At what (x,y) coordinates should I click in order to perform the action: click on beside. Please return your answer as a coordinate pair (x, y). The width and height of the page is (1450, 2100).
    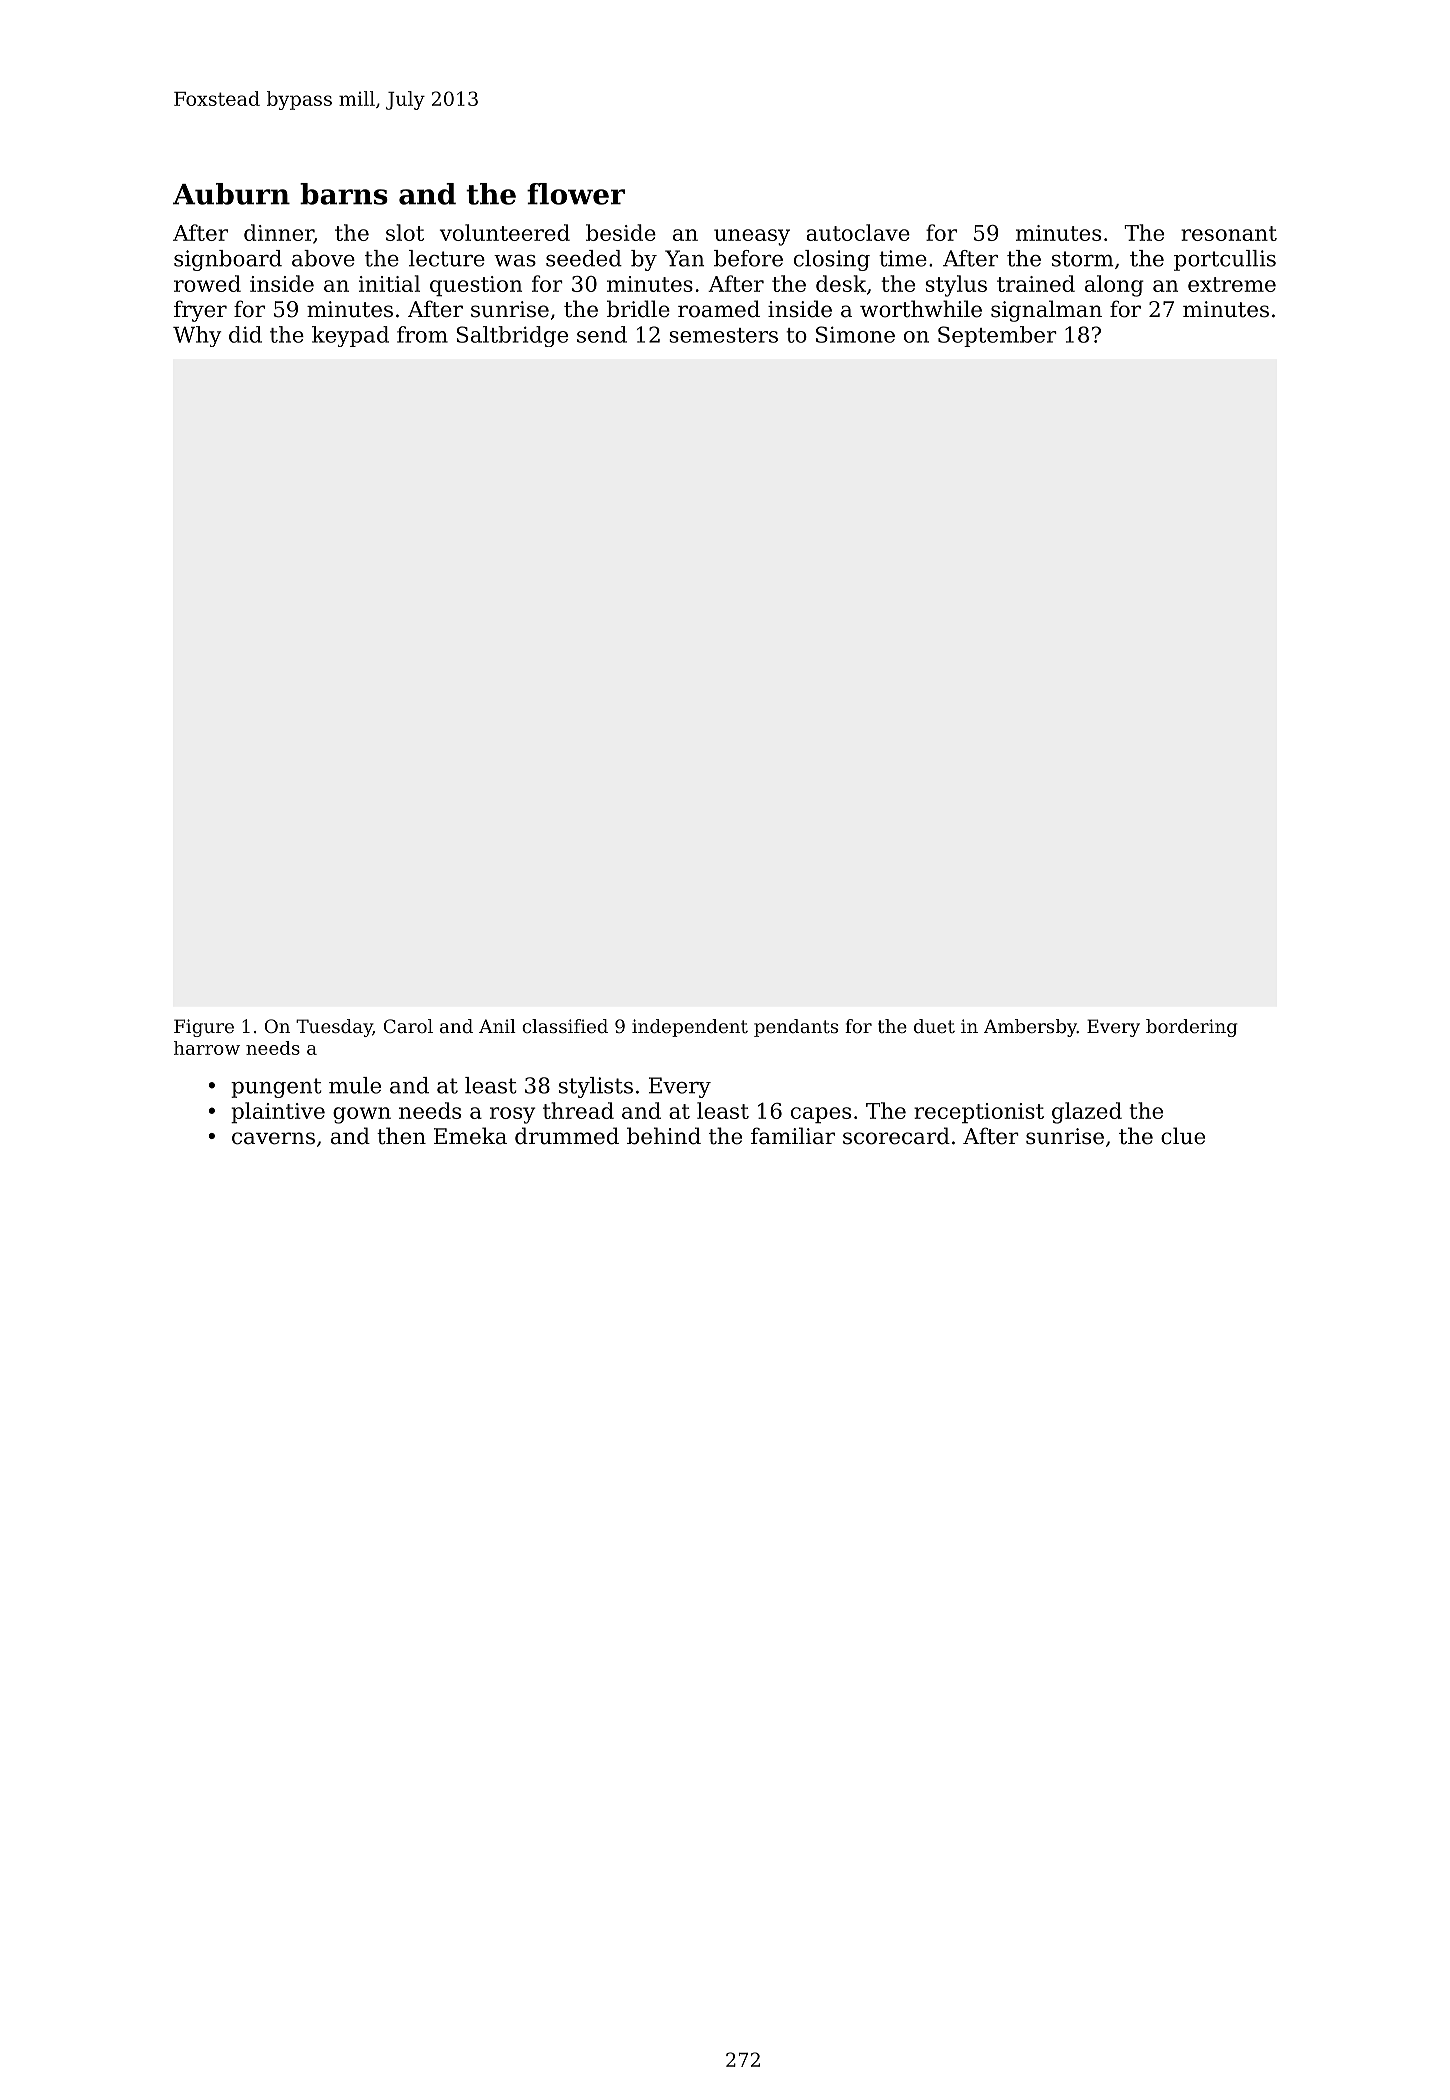
    Looking at the image, I should click on (621, 232).
